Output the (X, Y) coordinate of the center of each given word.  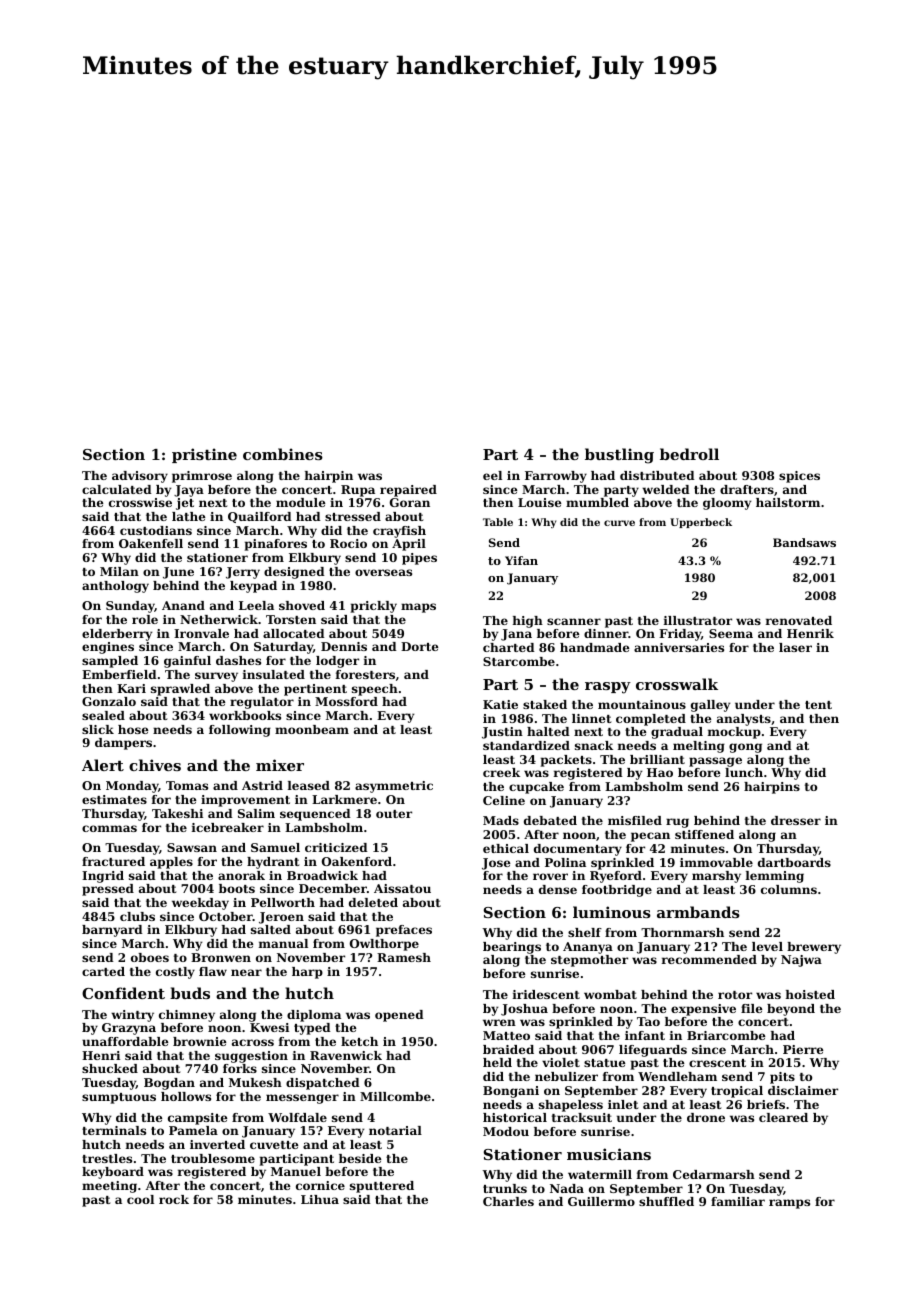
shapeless (571, 1106)
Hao (660, 772)
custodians (156, 530)
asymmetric (394, 787)
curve (619, 523)
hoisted (810, 994)
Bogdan (169, 1084)
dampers (123, 744)
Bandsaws (804, 542)
